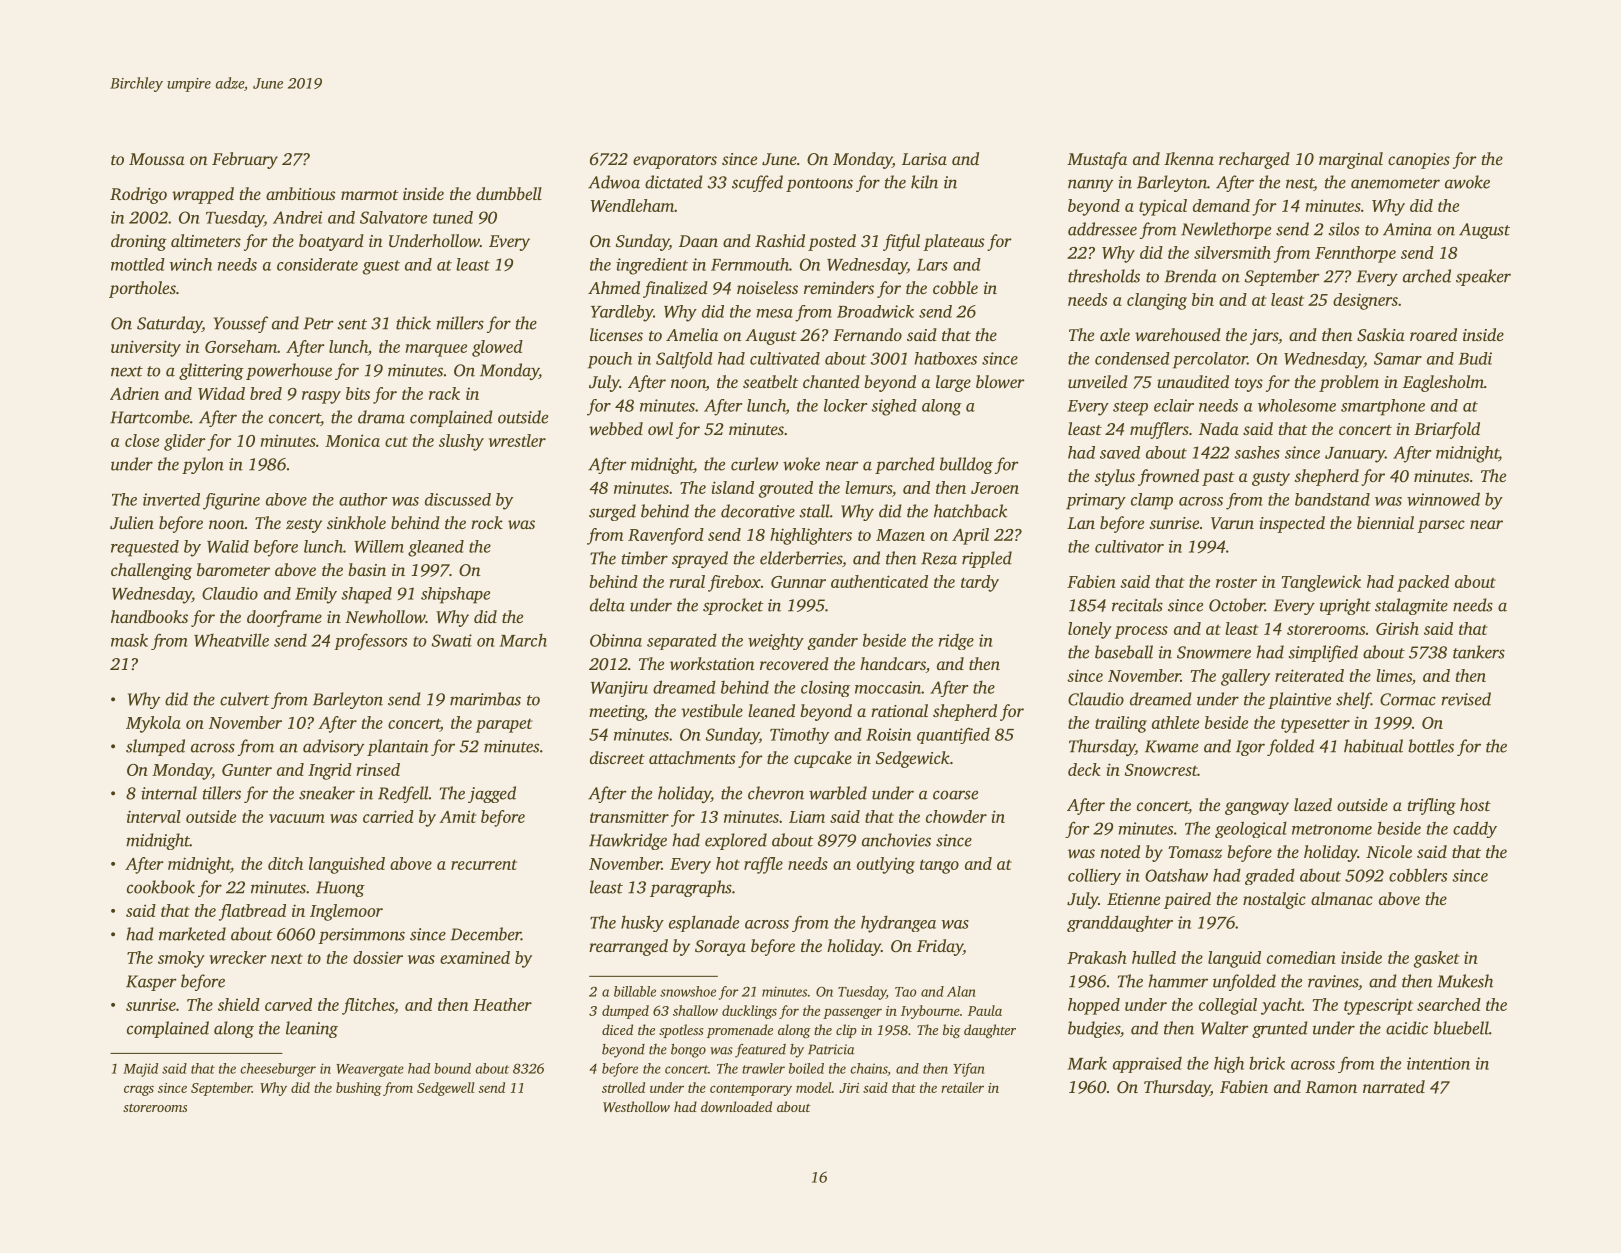  Describe the element at coordinates (1189, 158) in the page. I see `Ikenna` at that location.
